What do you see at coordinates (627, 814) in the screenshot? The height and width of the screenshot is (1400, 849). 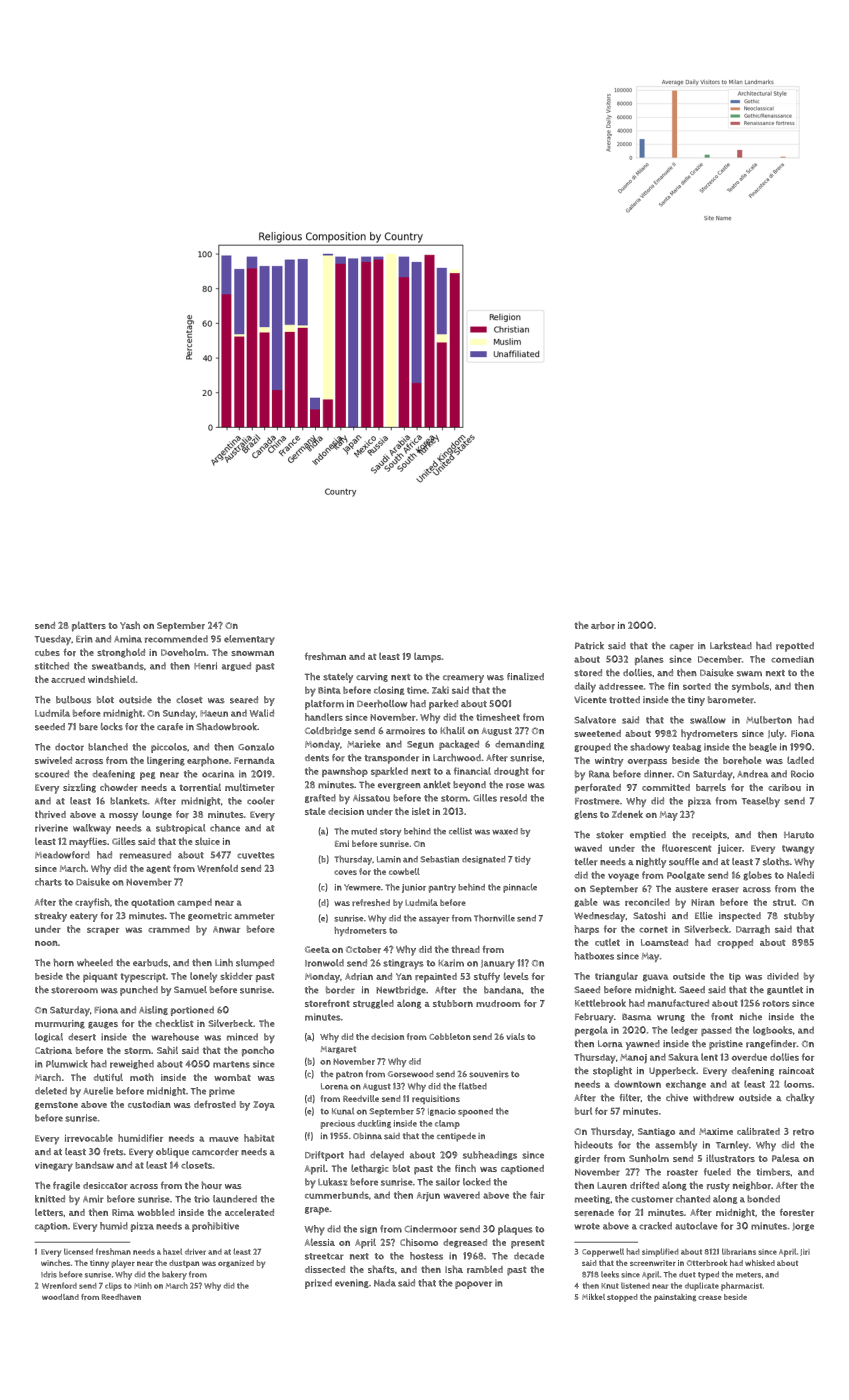 I see `Zdenek` at bounding box center [627, 814].
